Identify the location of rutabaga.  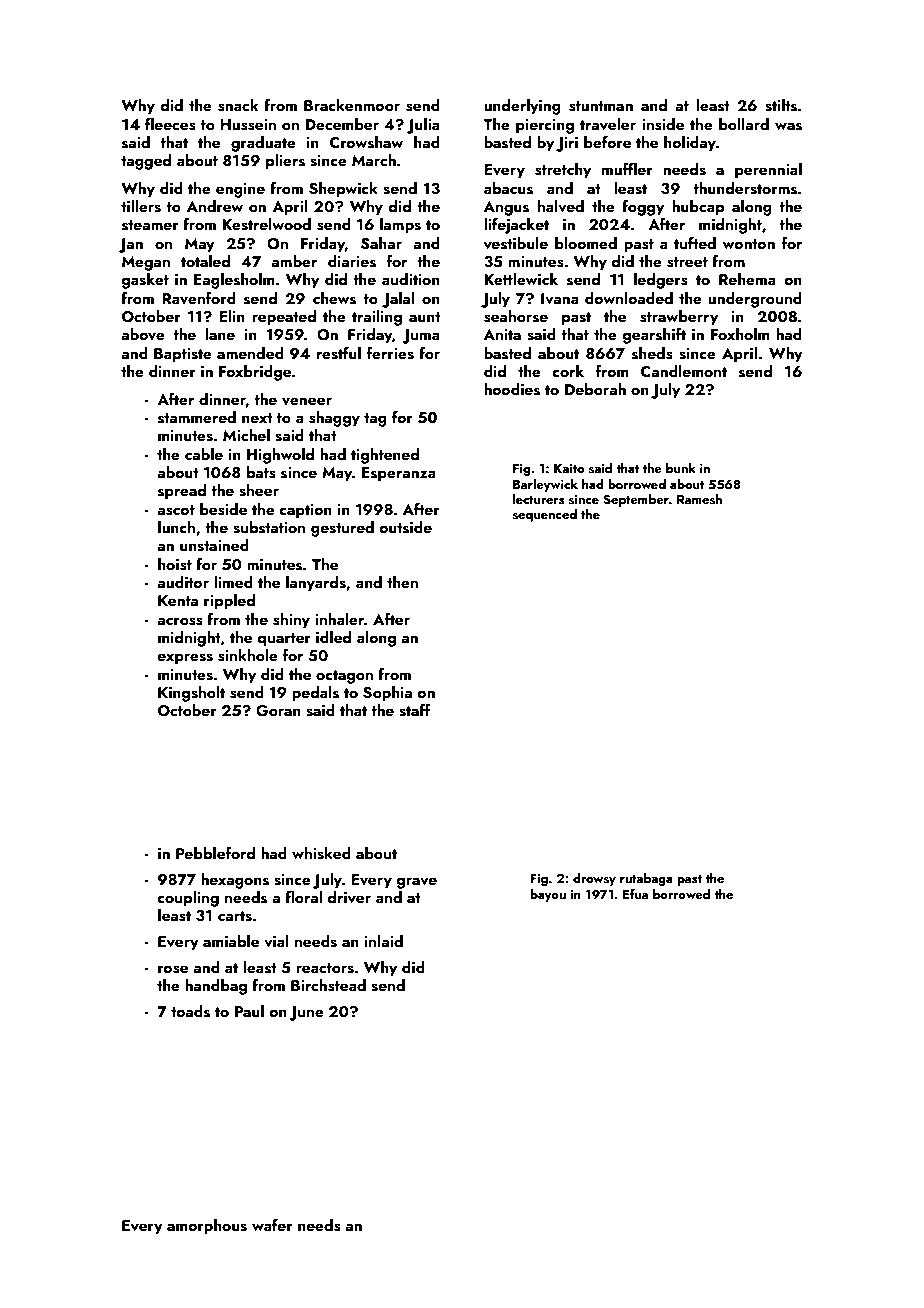
(646, 879).
